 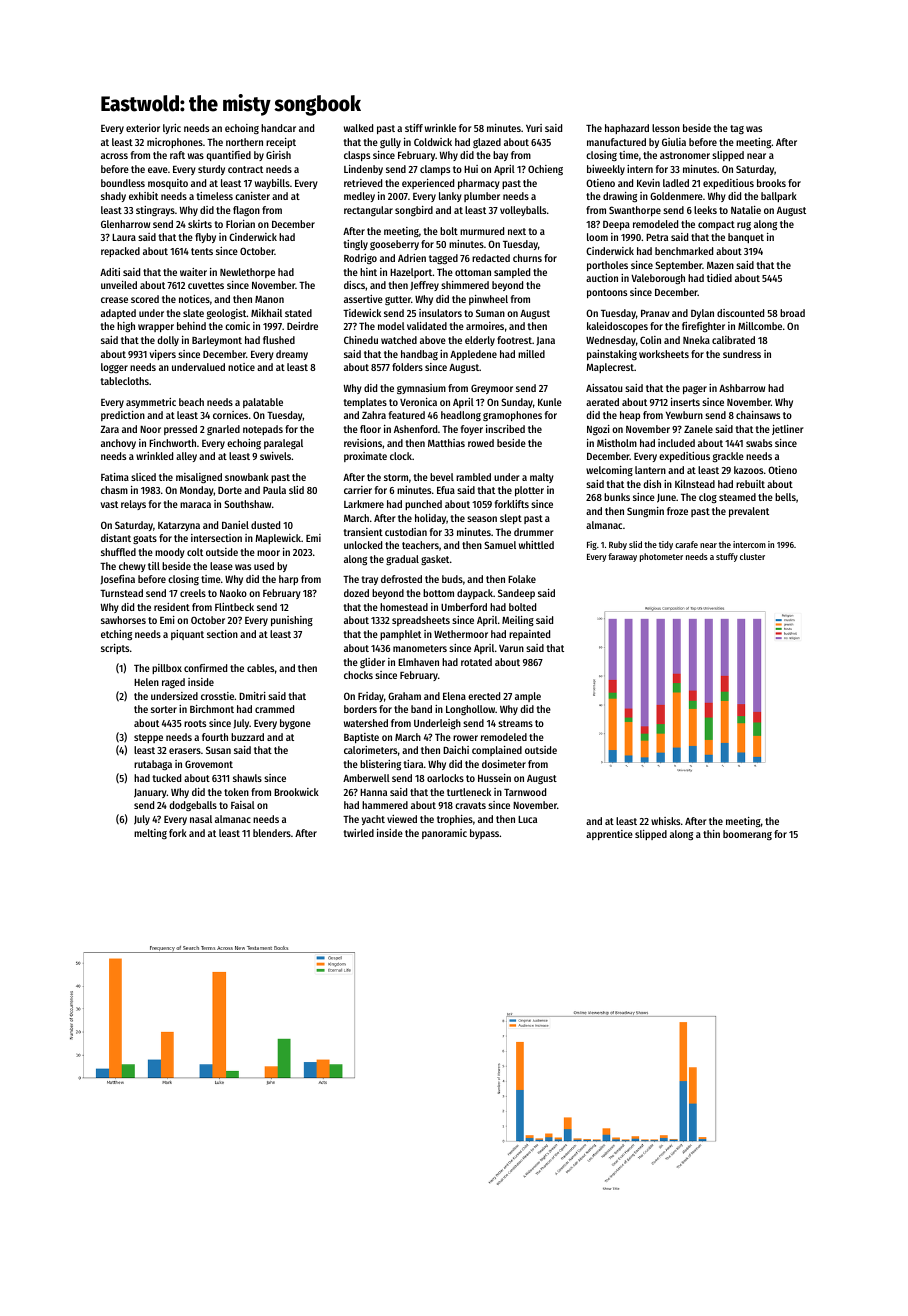 What do you see at coordinates (414, 128) in the page?
I see `stiff` at bounding box center [414, 128].
